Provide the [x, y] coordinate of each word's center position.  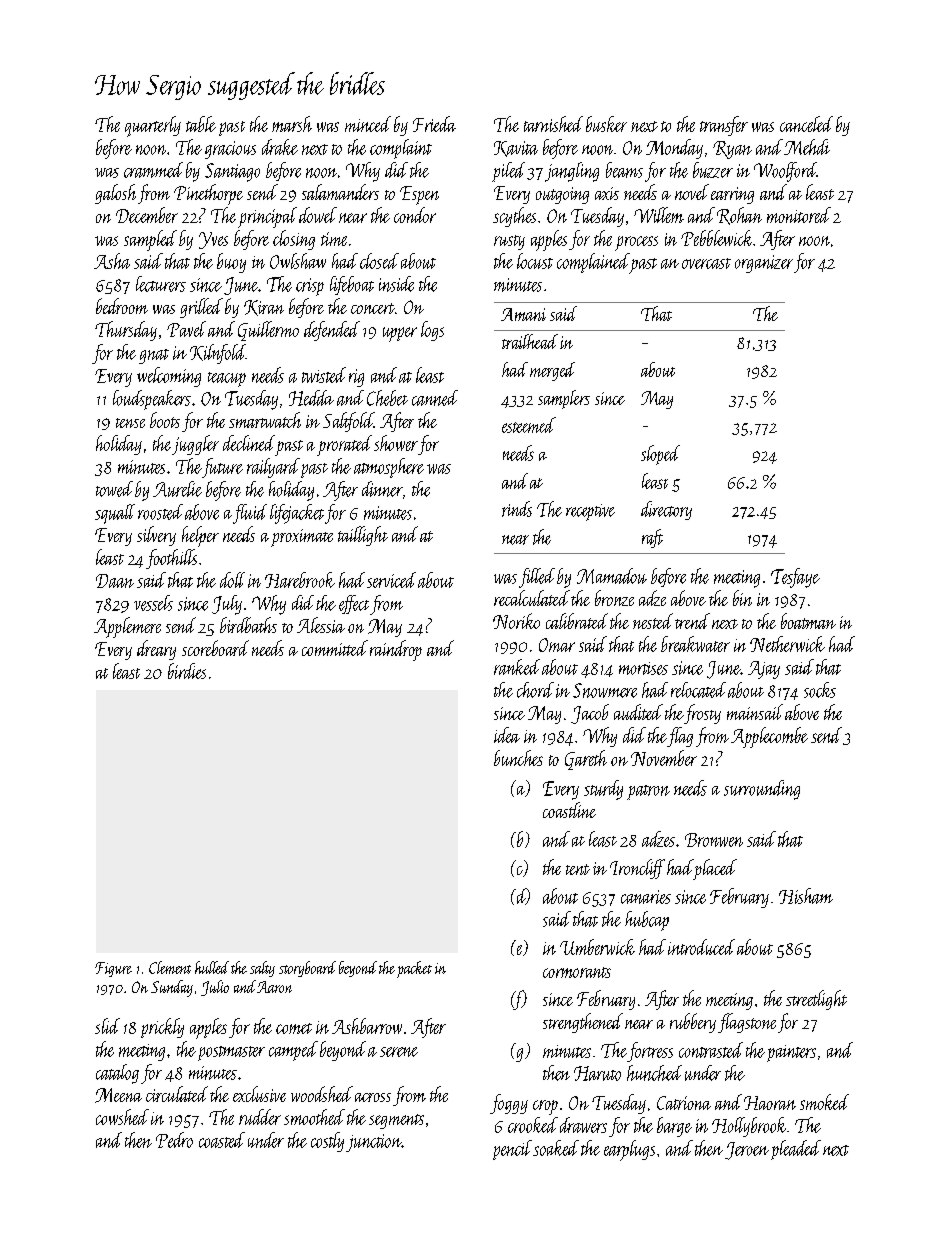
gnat [154, 356]
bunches [518, 758]
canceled [806, 124]
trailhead [530, 341]
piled [508, 172]
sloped [660, 455]
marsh [292, 124]
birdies [187, 671]
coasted [222, 1140]
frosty [702, 714]
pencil [512, 1150]
